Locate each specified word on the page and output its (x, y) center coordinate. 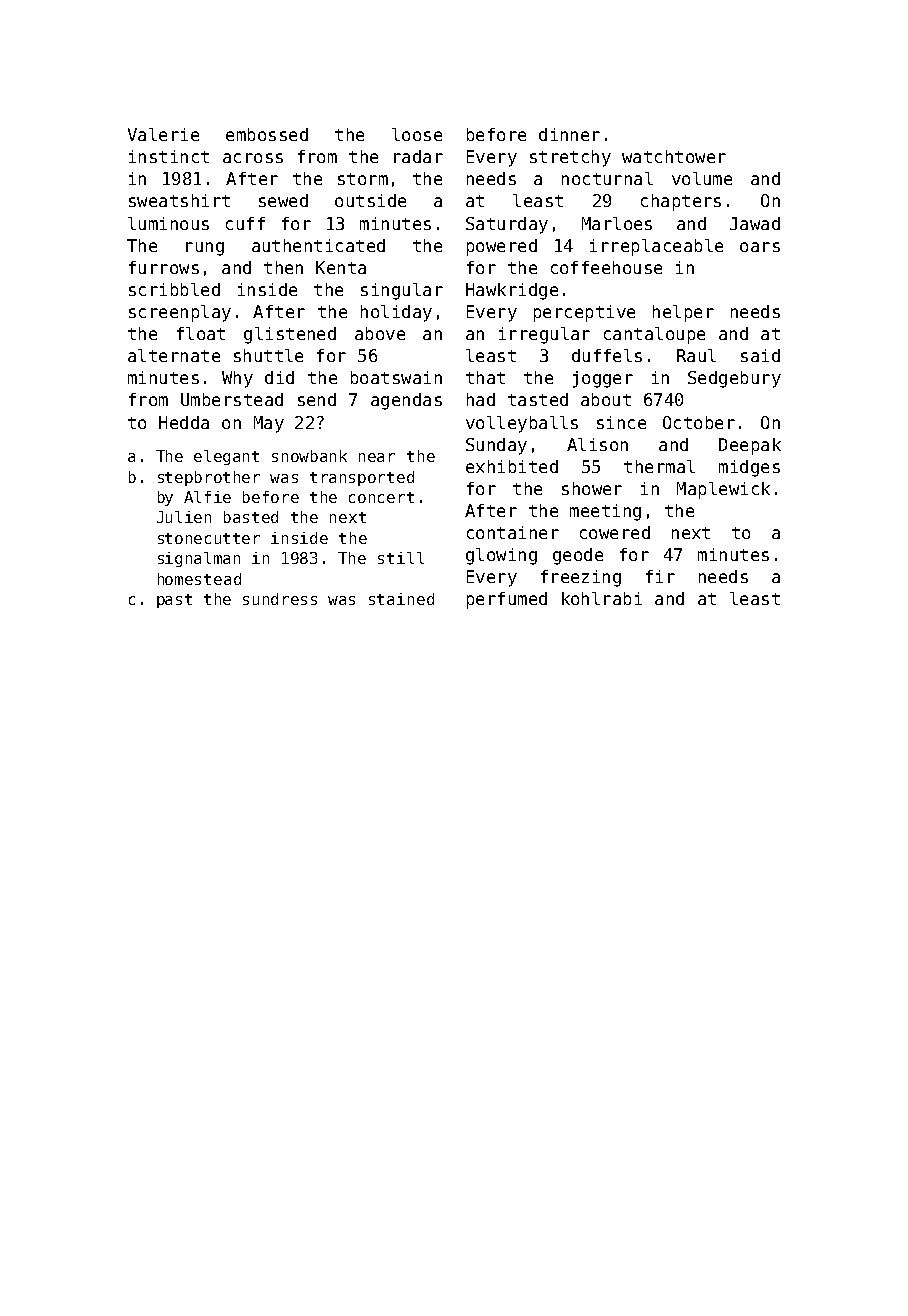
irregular (544, 335)
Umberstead (232, 399)
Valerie (163, 134)
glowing (501, 556)
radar (418, 156)
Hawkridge (512, 291)
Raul (696, 355)
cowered (615, 532)
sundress (280, 599)
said (760, 355)
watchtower (674, 156)
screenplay (180, 313)
